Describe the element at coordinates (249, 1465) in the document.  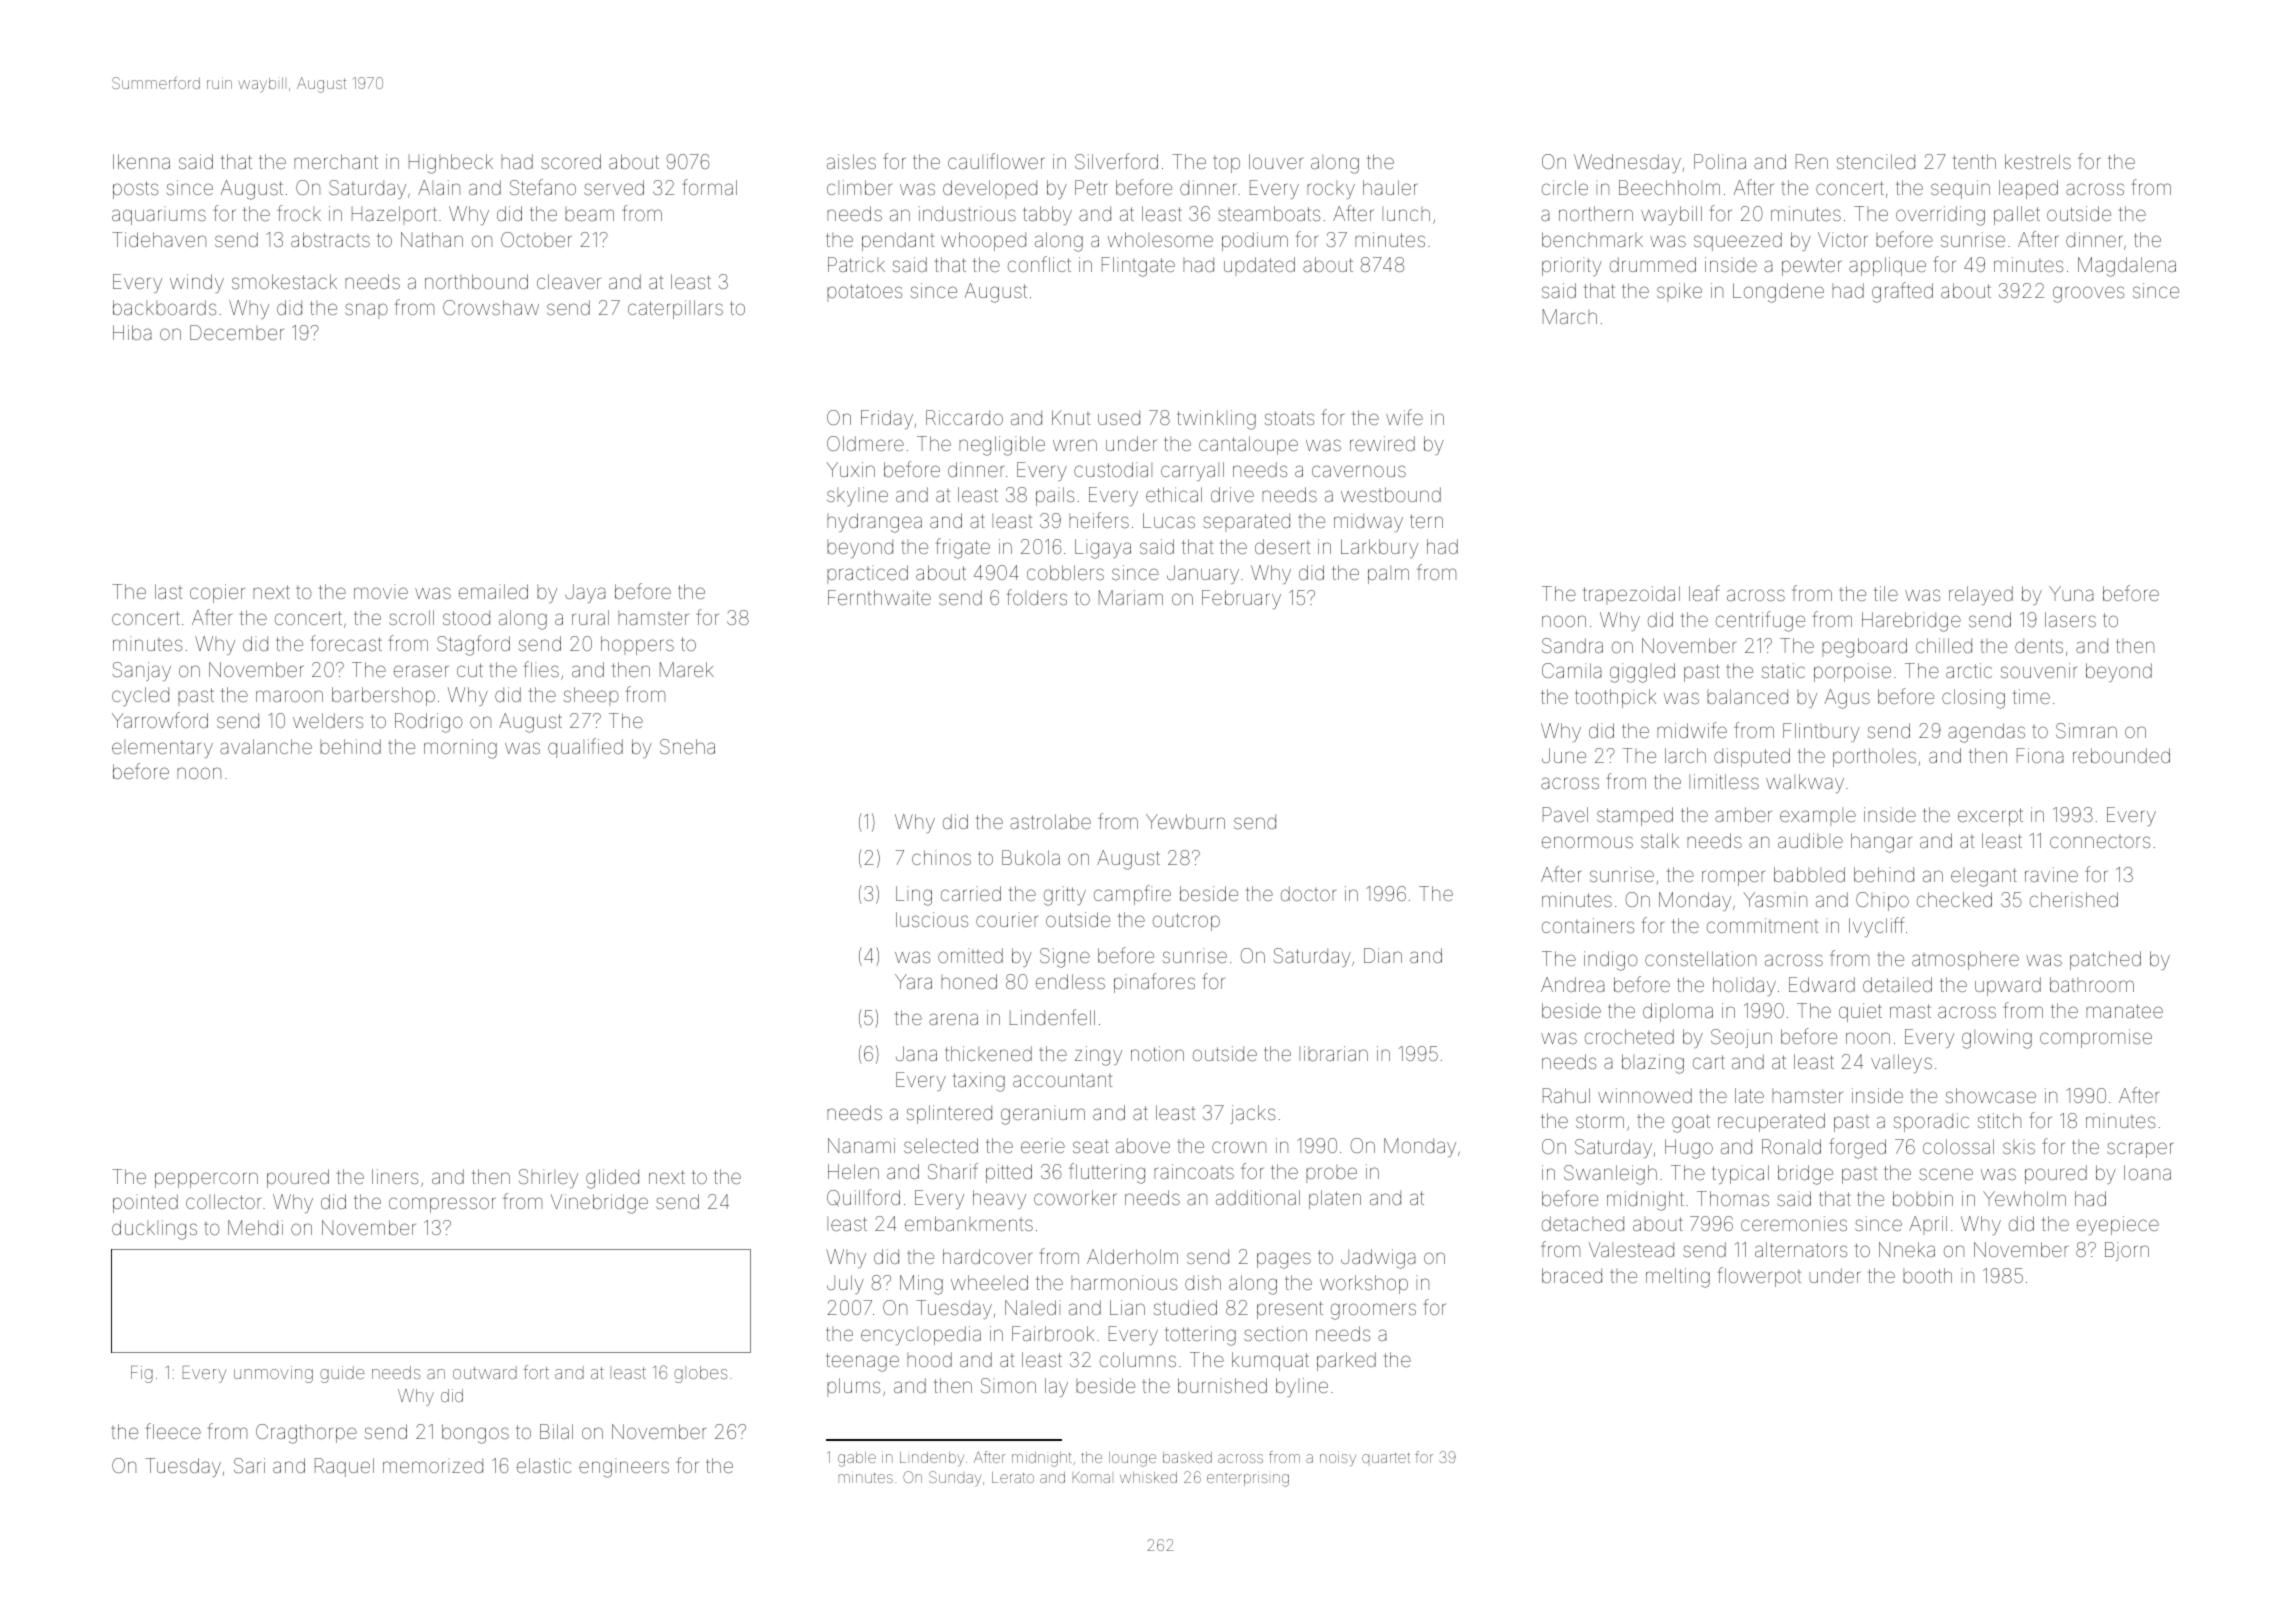
I see `Sari` at that location.
